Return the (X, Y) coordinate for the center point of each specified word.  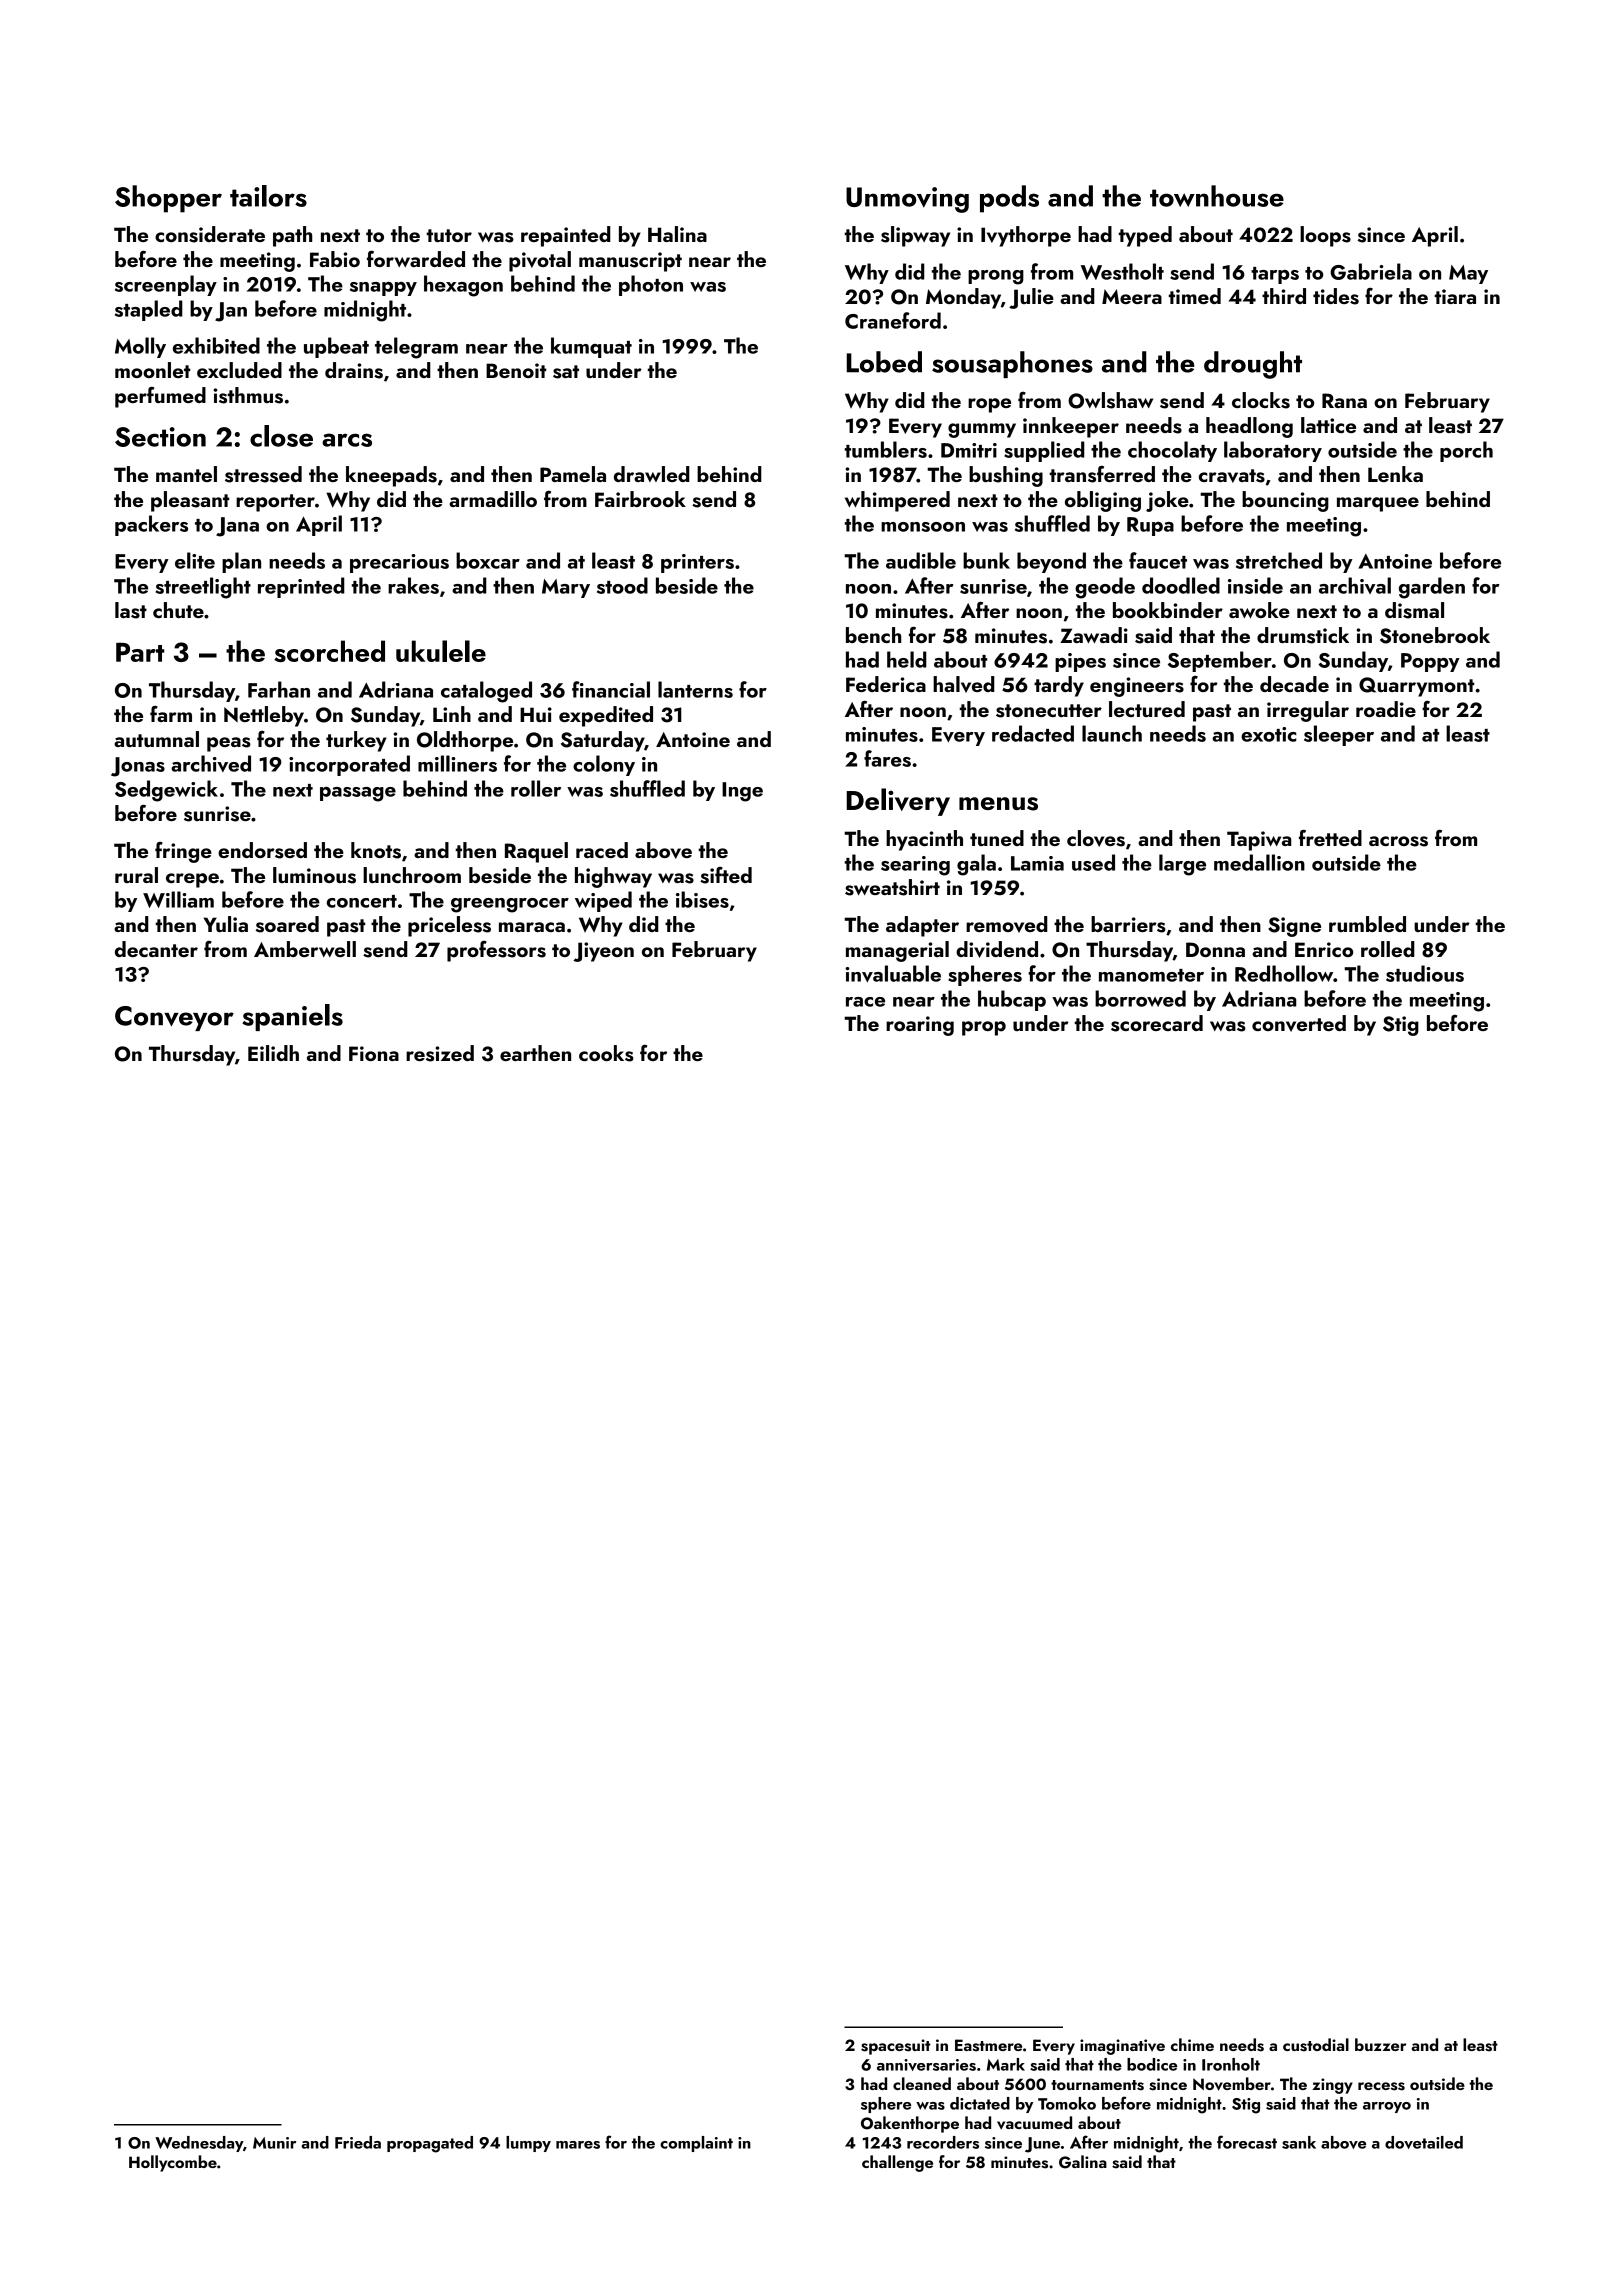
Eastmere (988, 2045)
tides (1336, 296)
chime (1192, 2044)
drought (1253, 365)
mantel (186, 474)
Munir (274, 2143)
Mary (566, 588)
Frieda (358, 2142)
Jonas (138, 767)
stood (622, 585)
